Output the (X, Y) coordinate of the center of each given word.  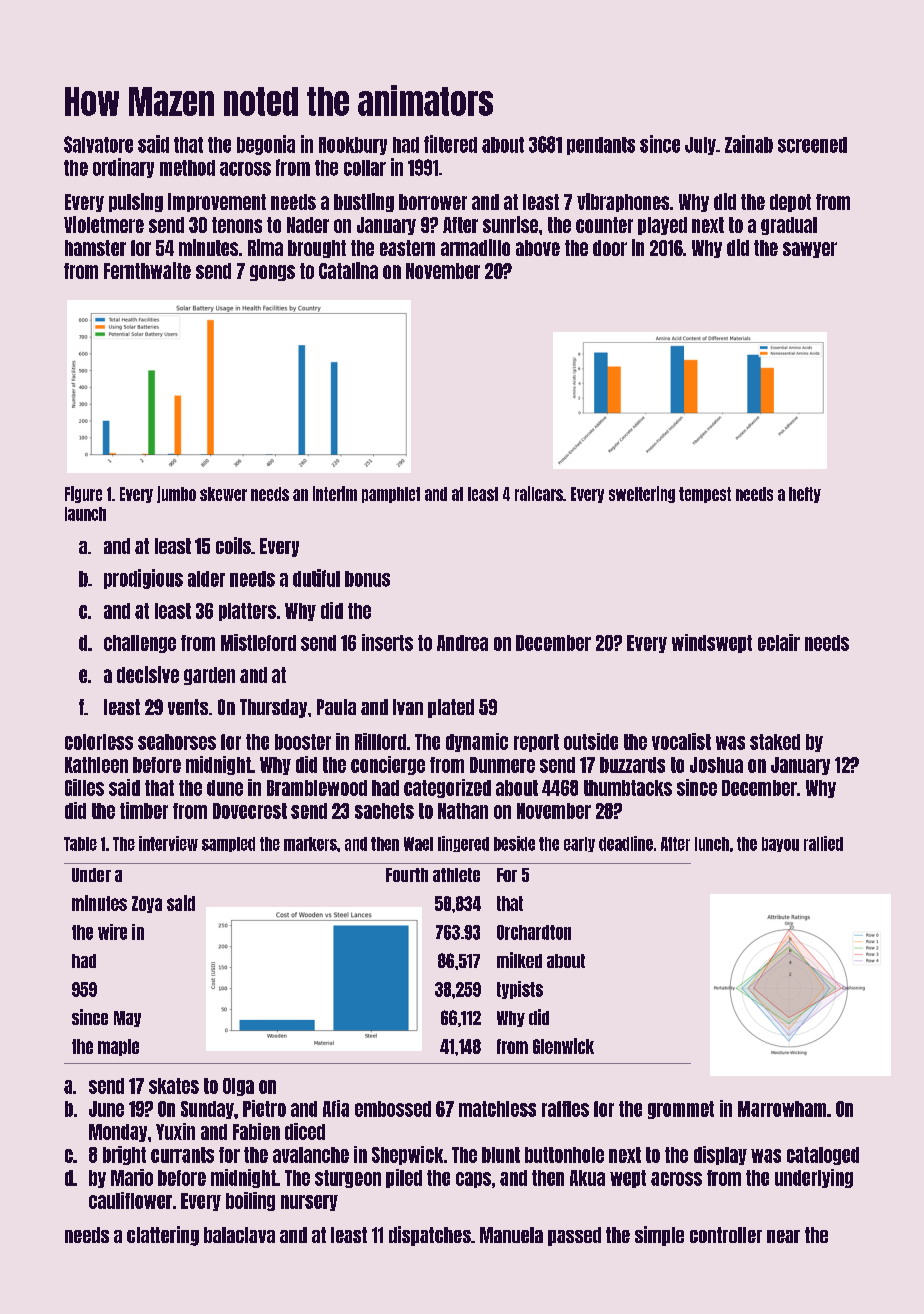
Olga (238, 1087)
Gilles (84, 787)
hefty (805, 495)
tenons (237, 225)
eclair (779, 642)
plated (451, 708)
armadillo (475, 247)
